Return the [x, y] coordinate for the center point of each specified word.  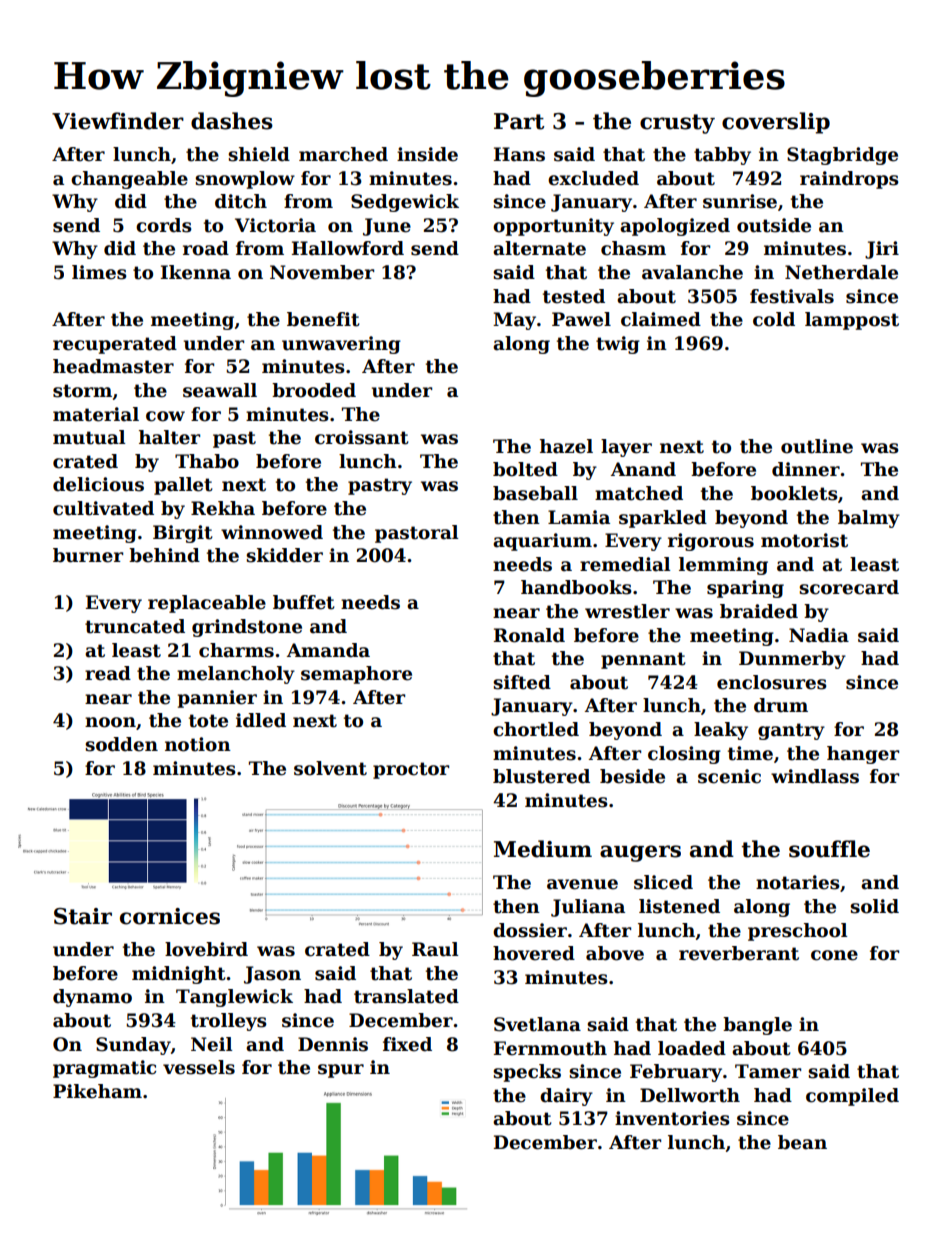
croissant [362, 437]
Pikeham [97, 1091]
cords [164, 225]
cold [774, 319]
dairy [566, 1097]
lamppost [852, 321]
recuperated [115, 345]
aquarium [542, 542]
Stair [83, 916]
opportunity [553, 227]
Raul [435, 949]
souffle [829, 849]
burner [88, 555]
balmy [869, 519]
